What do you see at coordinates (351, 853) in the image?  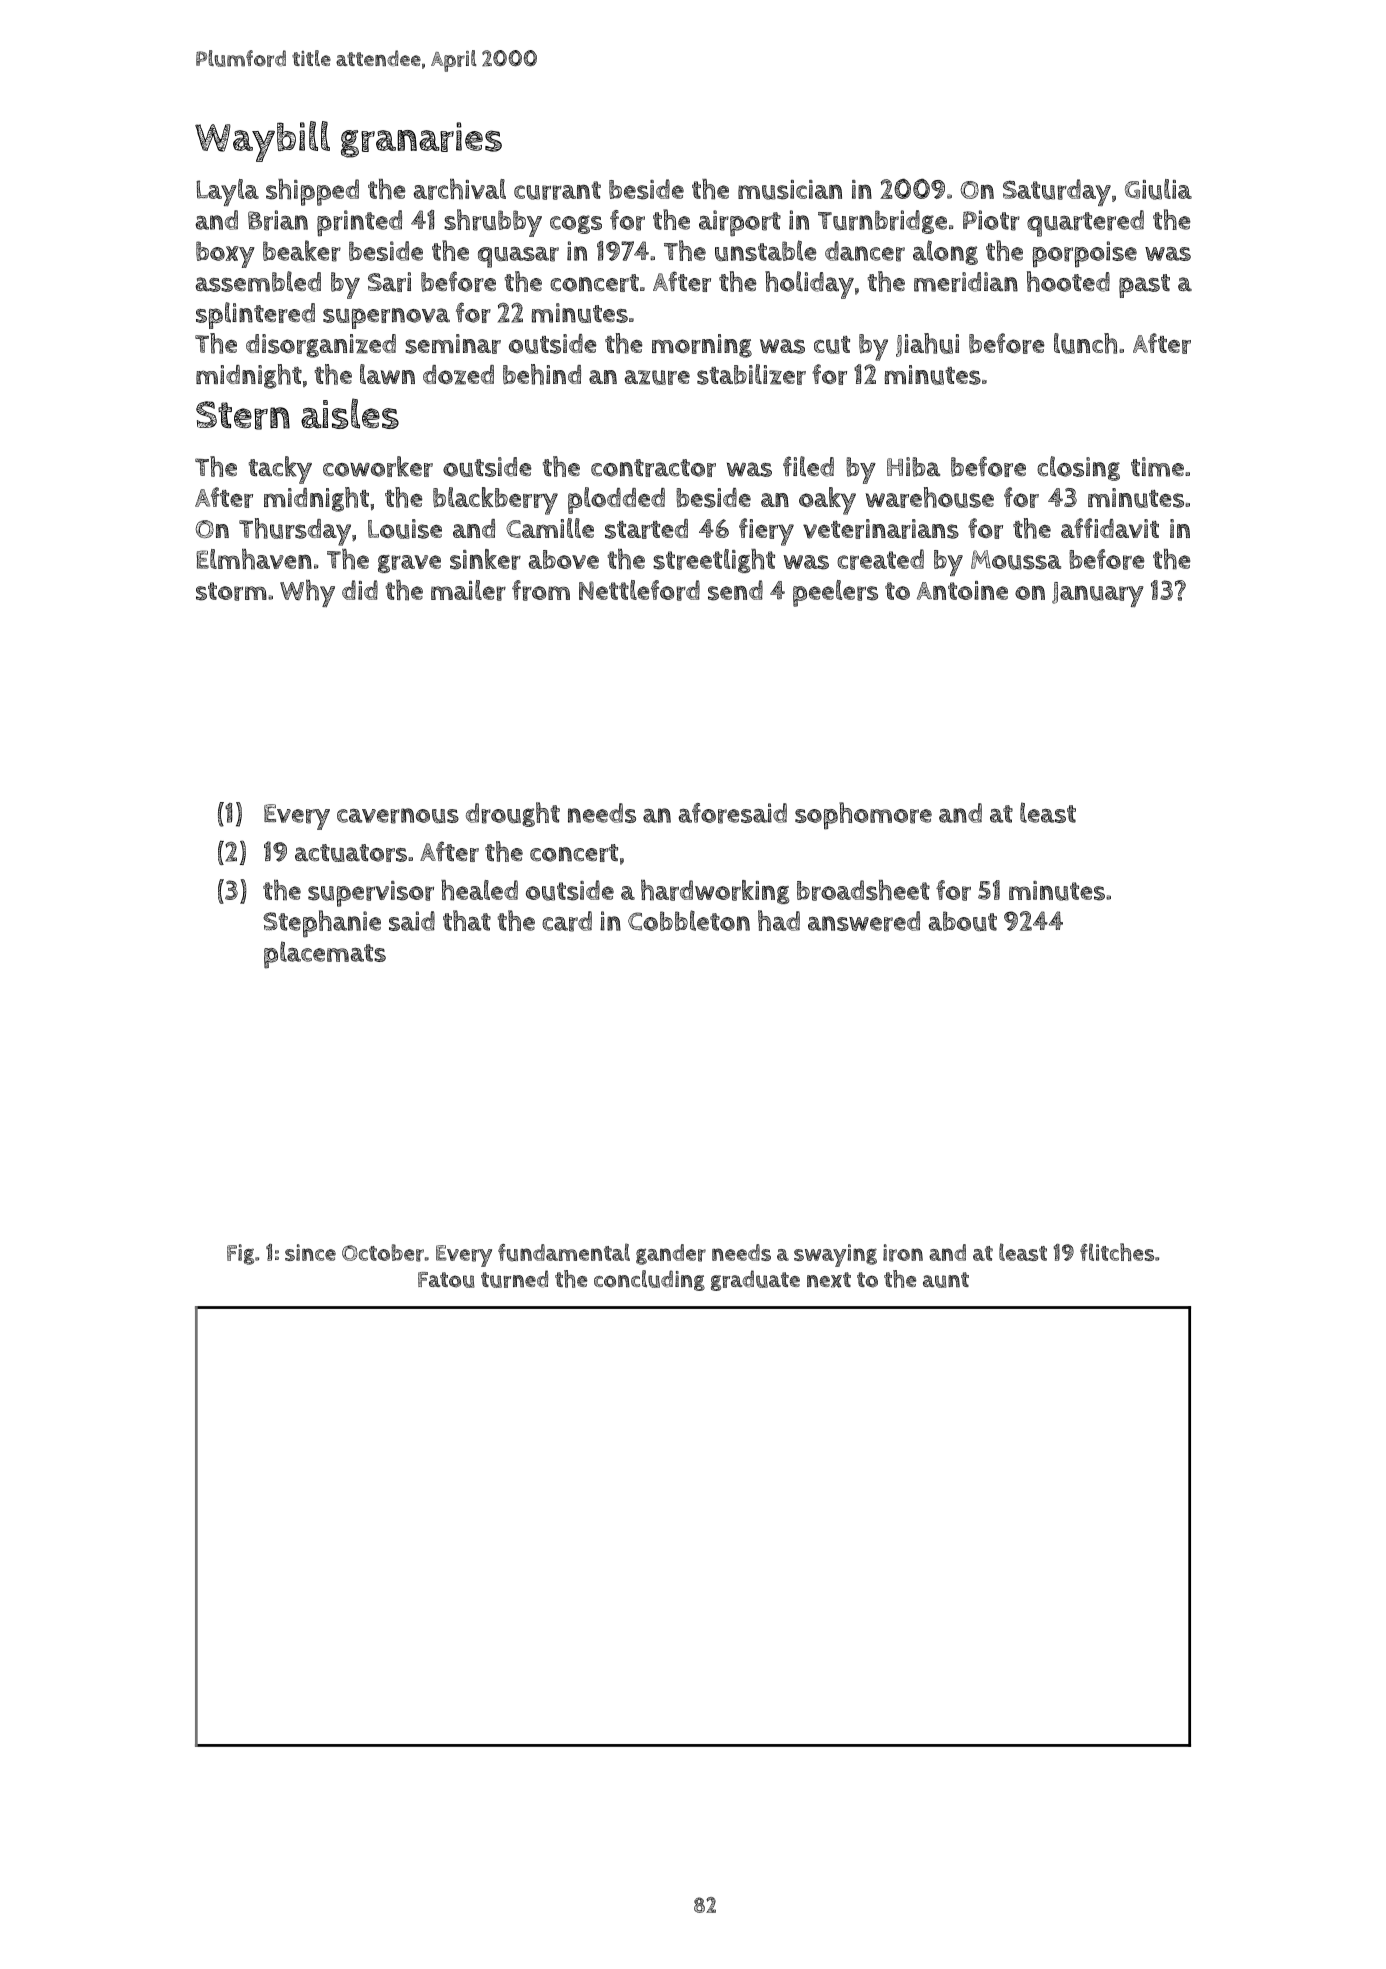 I see `actuators` at bounding box center [351, 853].
